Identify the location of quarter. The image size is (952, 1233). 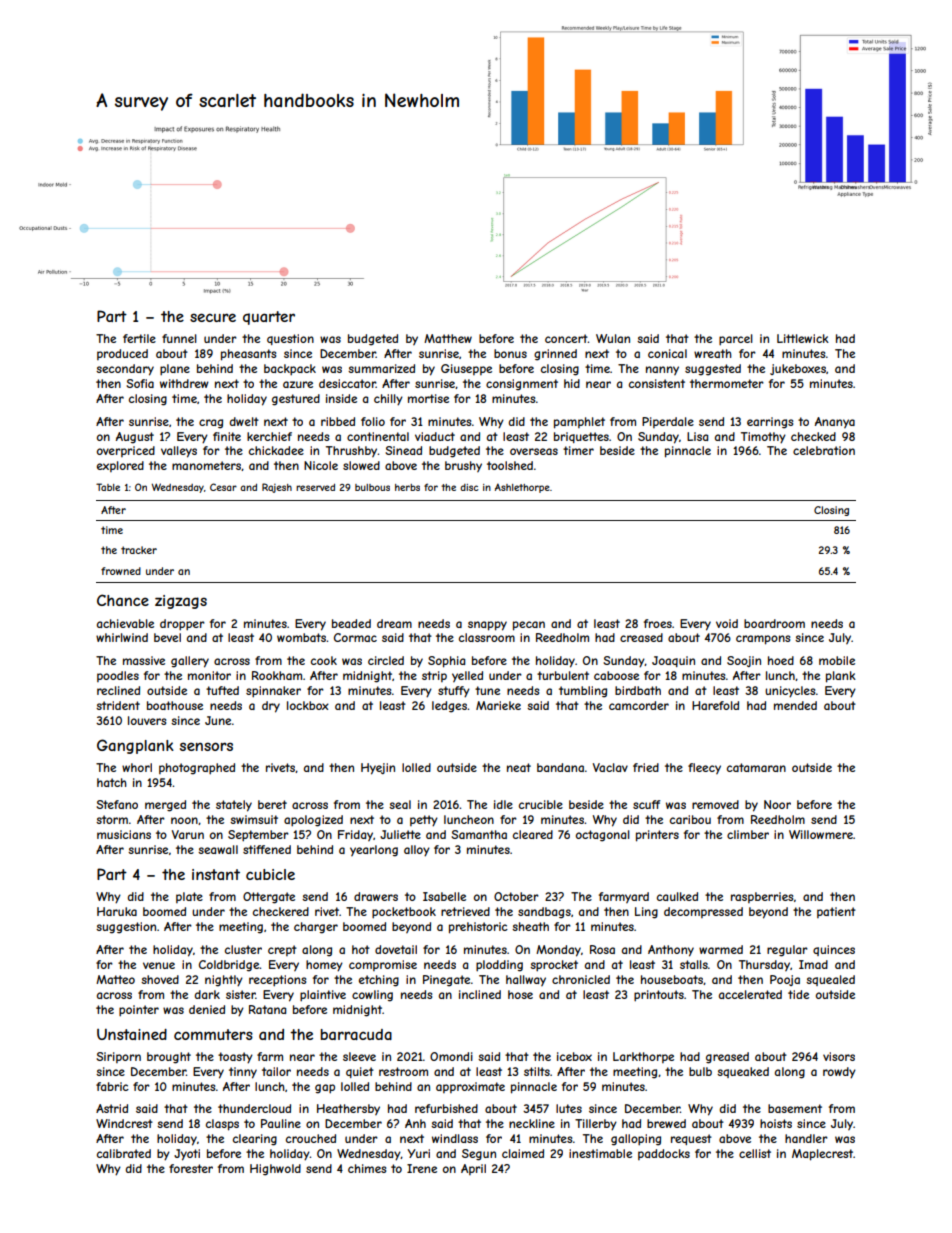
(269, 318).
